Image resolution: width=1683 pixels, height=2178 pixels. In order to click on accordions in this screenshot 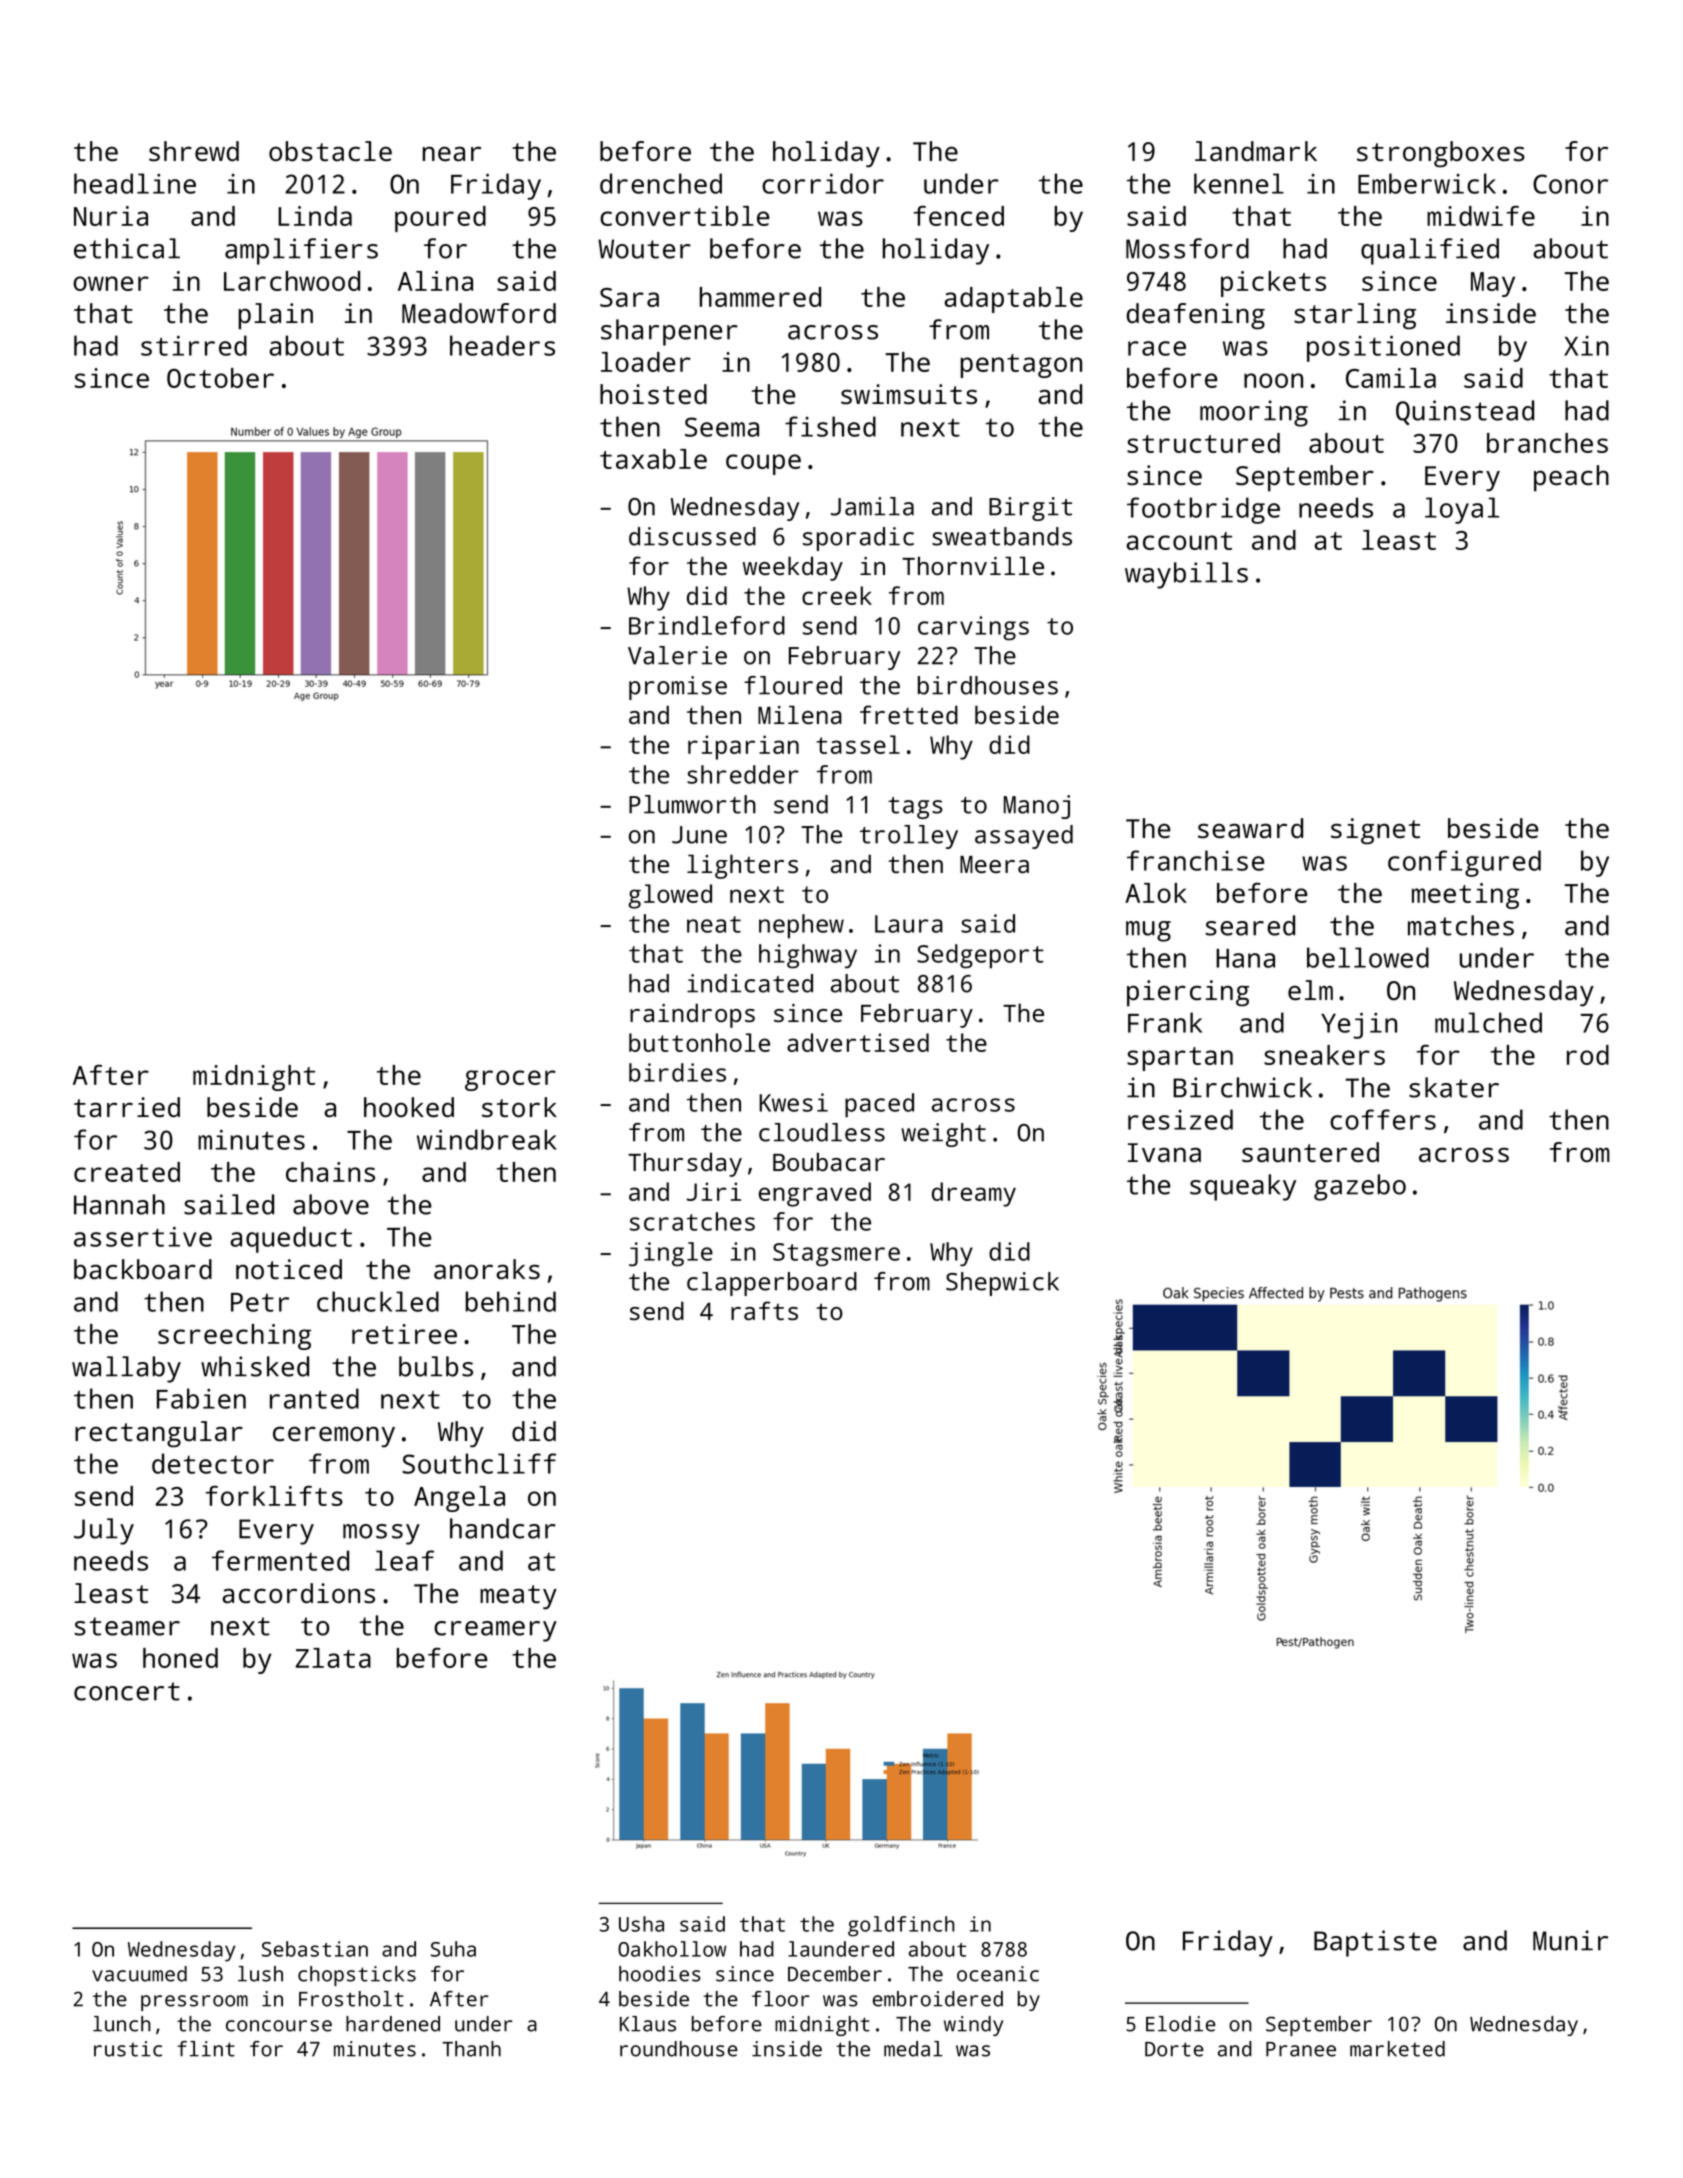, I will do `click(298, 1593)`.
